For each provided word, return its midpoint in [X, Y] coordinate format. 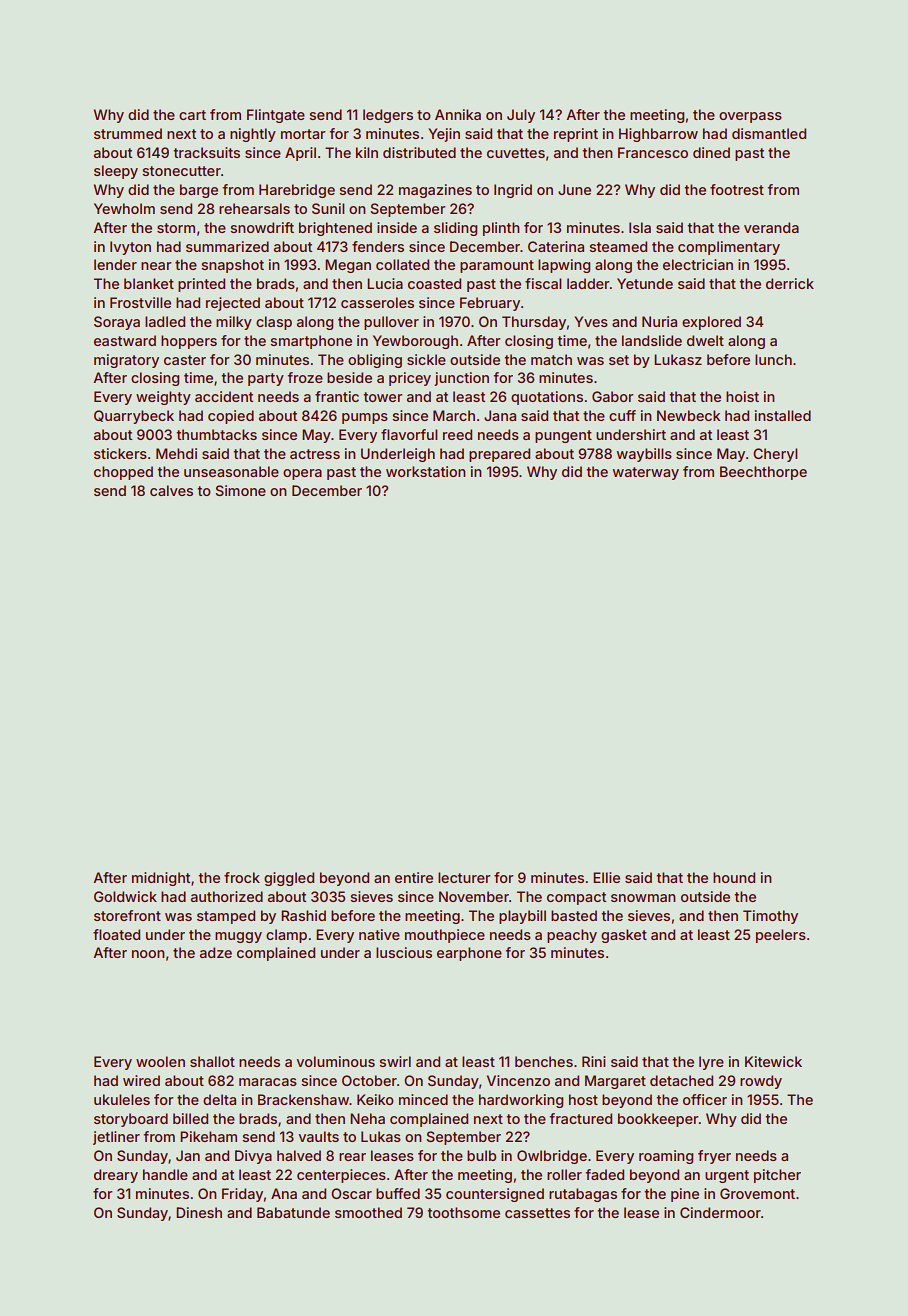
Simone [240, 490]
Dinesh [199, 1212]
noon [148, 954]
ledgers [388, 116]
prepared [499, 455]
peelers [781, 936]
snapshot [232, 266]
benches [544, 1061]
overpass [750, 117]
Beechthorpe [763, 473]
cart [192, 115]
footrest [737, 189]
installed [783, 415]
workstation [426, 471]
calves [171, 490]
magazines [435, 191]
